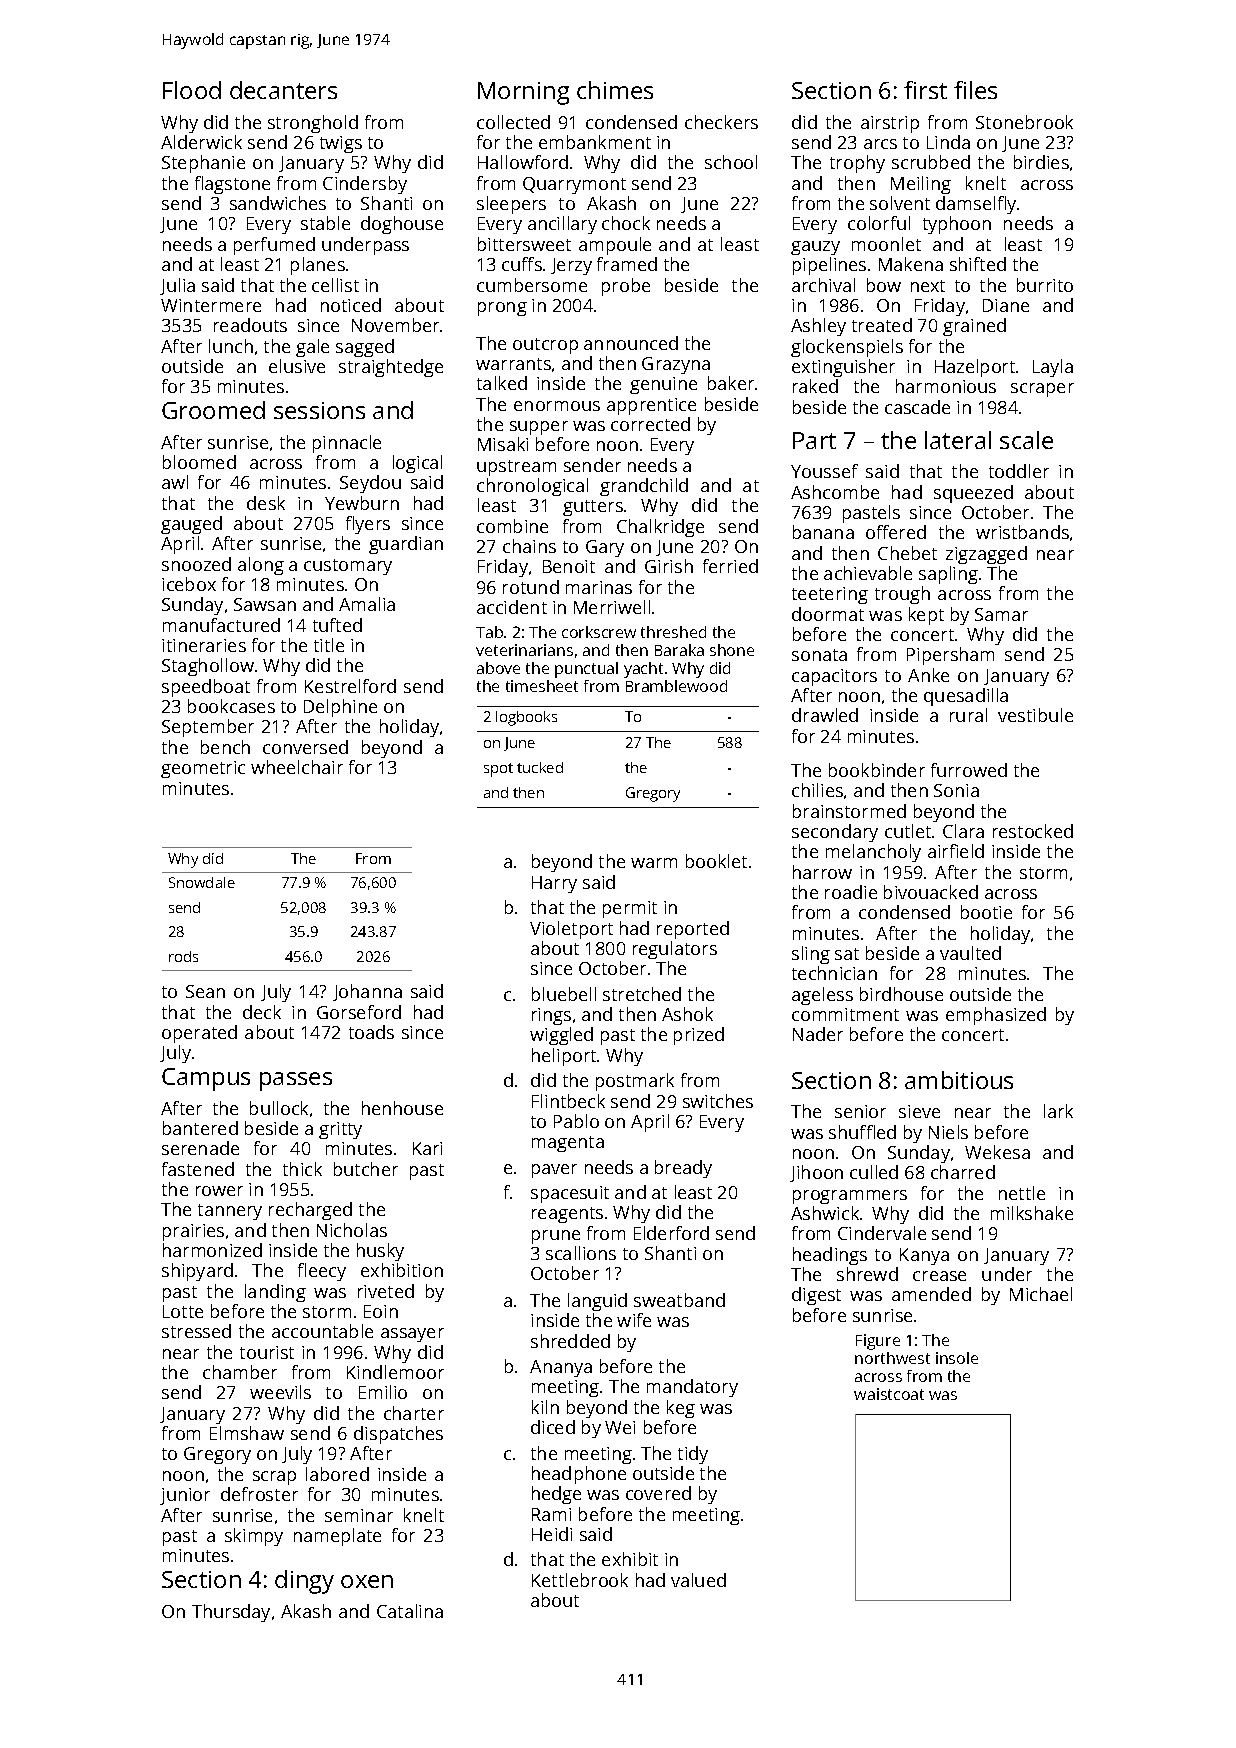 The width and height of the page is (1236, 1748). I want to click on ambitious, so click(959, 1080).
